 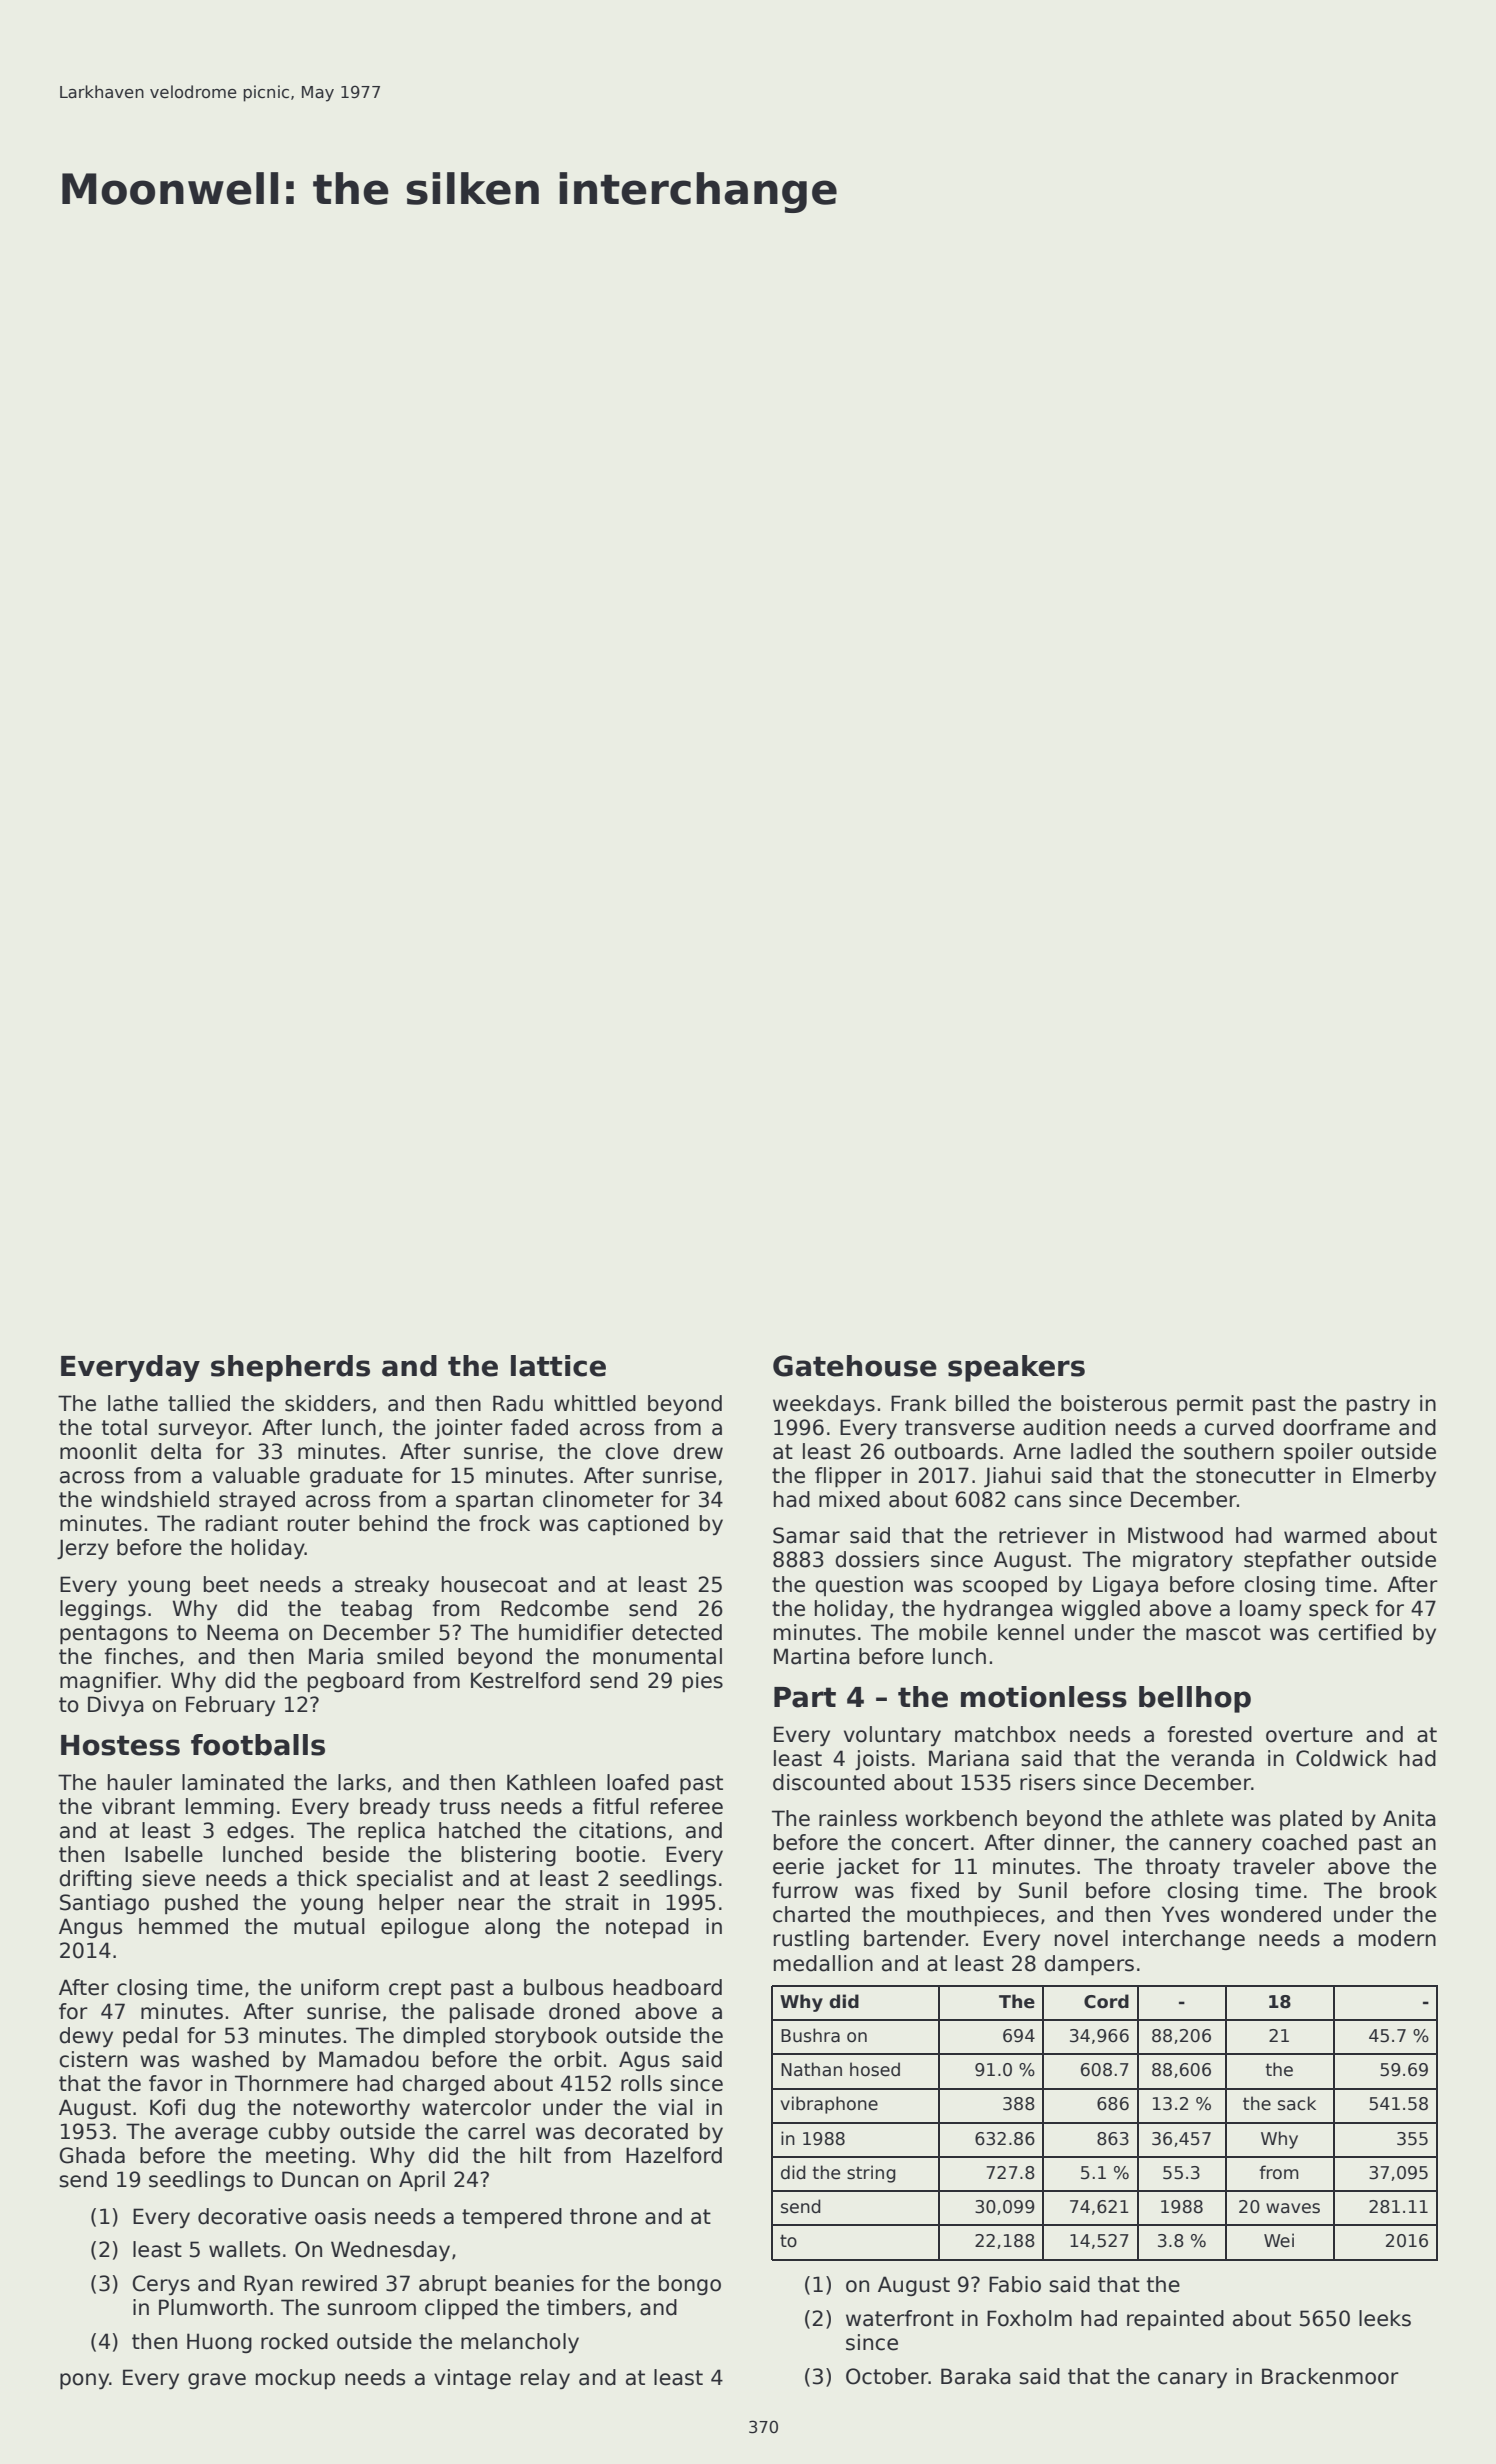 What do you see at coordinates (242, 1632) in the page?
I see `Neema` at bounding box center [242, 1632].
